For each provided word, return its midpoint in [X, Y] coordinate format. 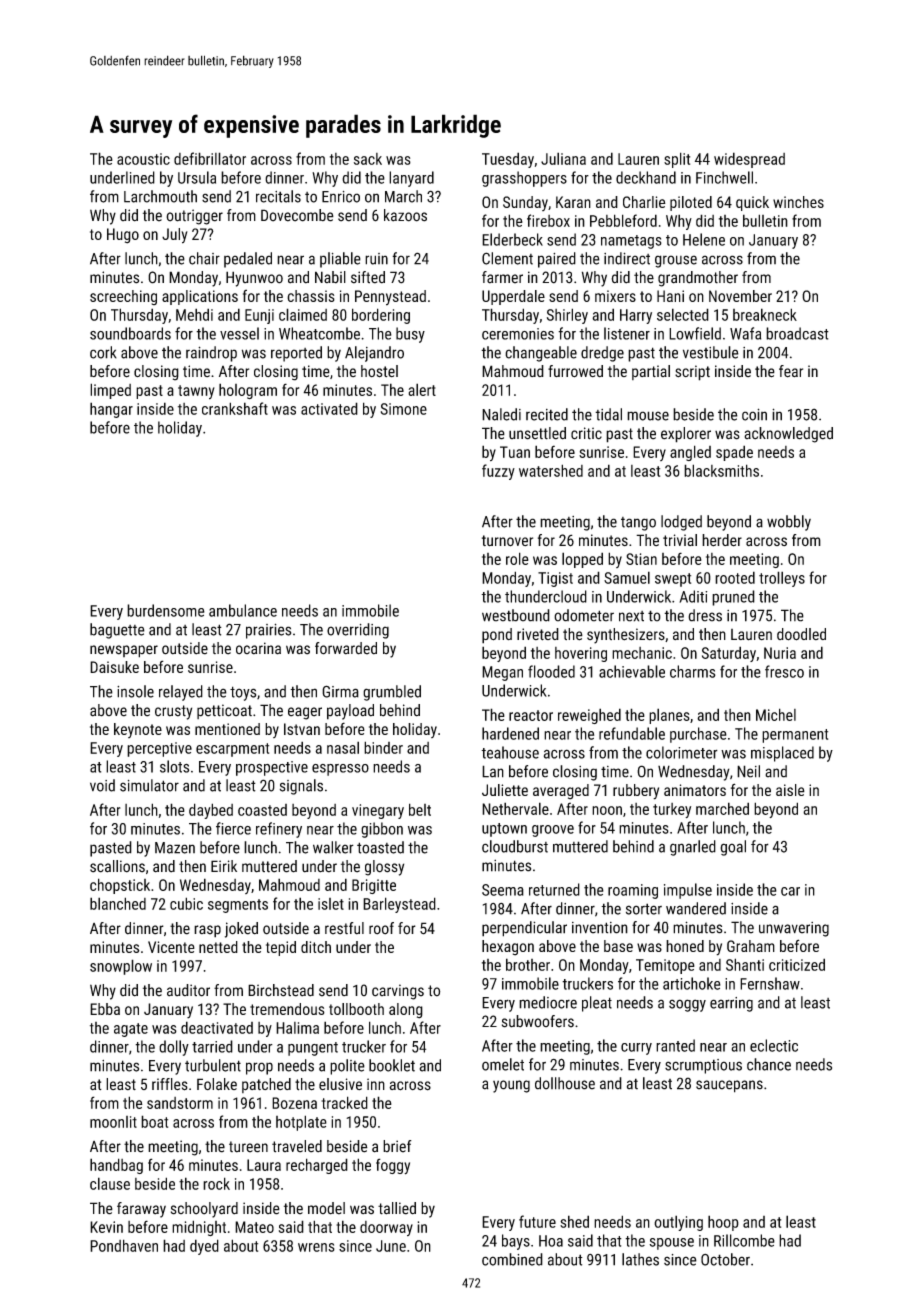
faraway [141, 1210]
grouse [676, 261]
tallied [397, 1208]
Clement [507, 258]
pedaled [248, 260]
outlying [678, 1223]
